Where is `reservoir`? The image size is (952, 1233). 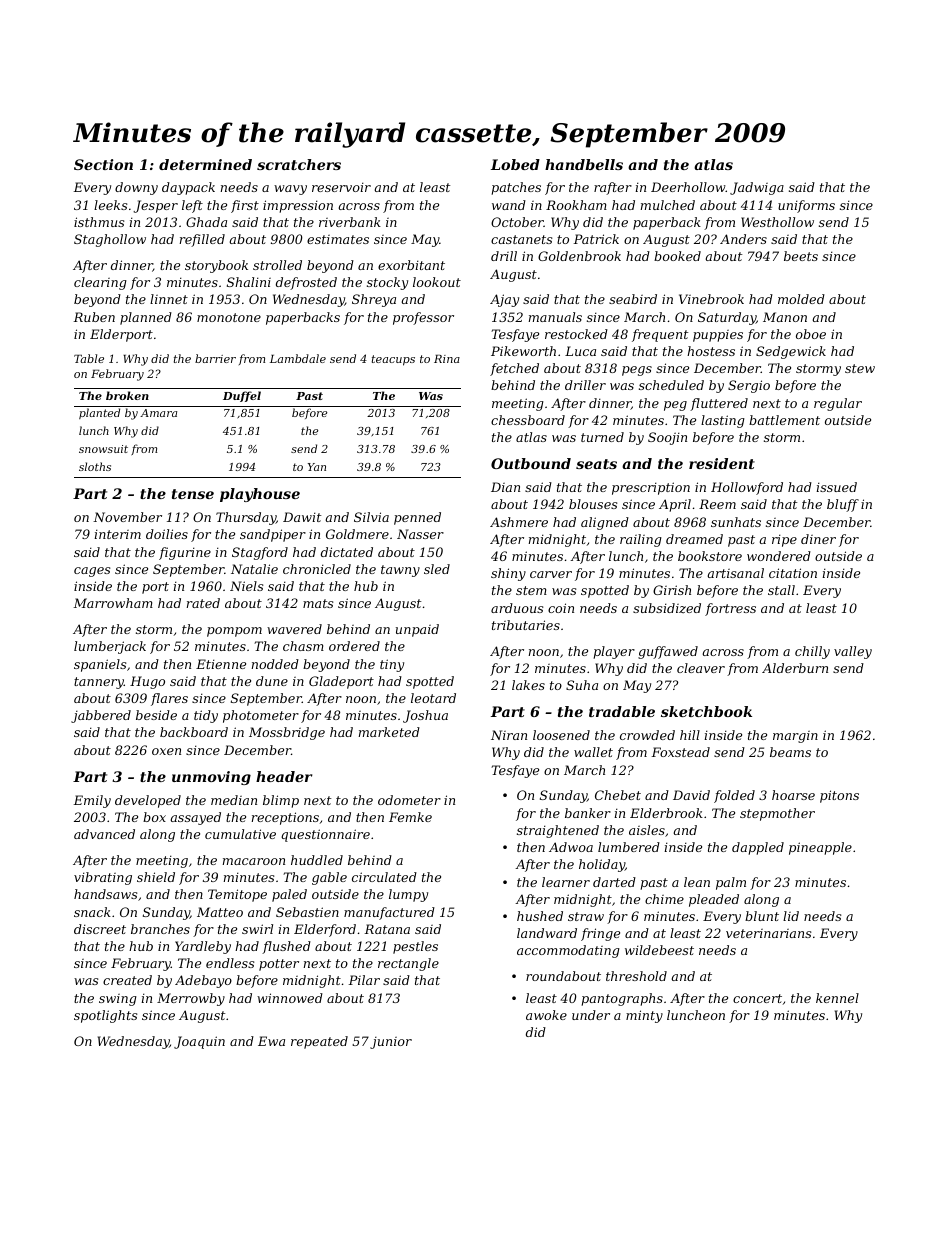
reservoir is located at coordinates (341, 187).
